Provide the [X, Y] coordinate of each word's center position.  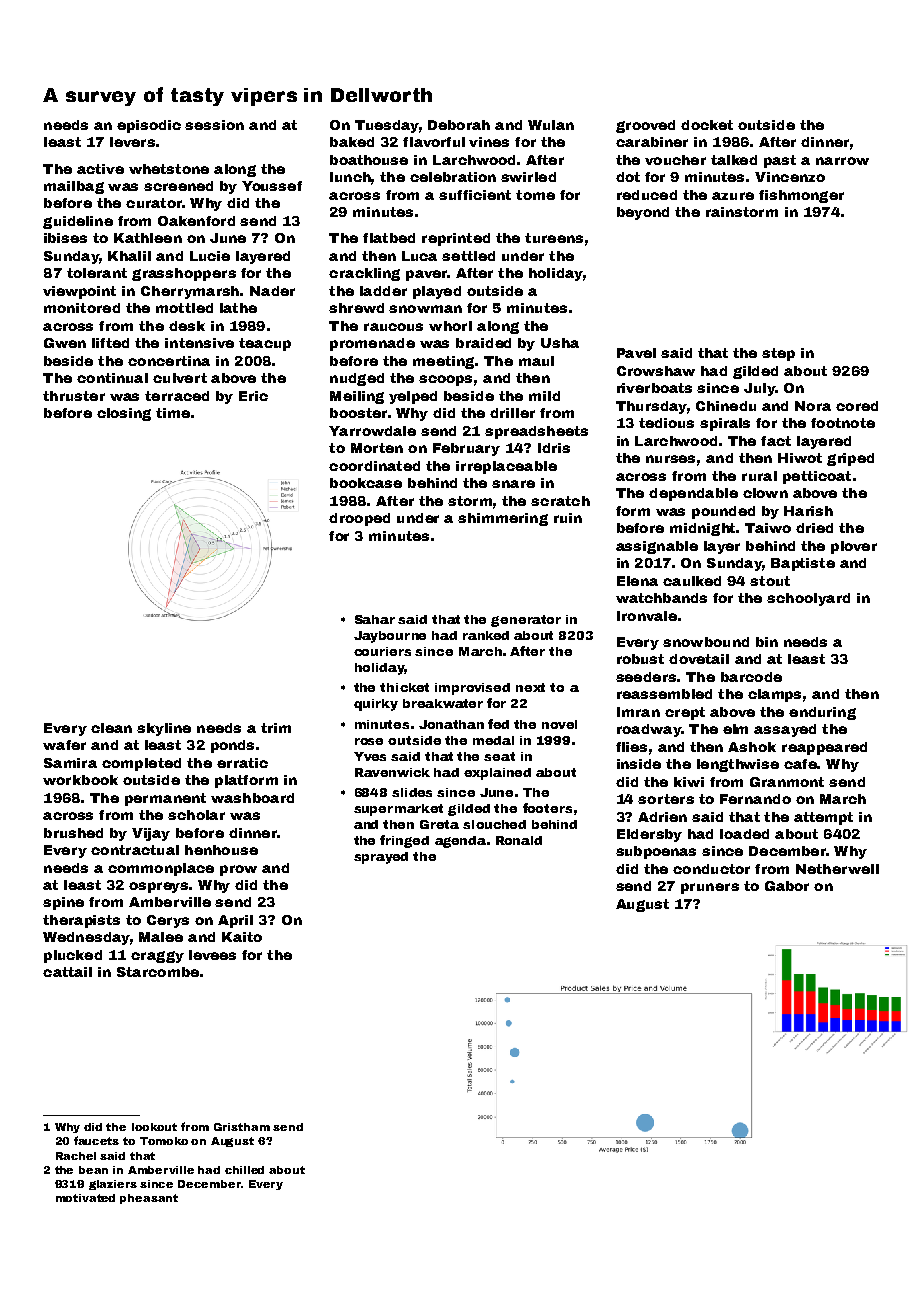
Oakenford [196, 221]
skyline [164, 729]
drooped [359, 519]
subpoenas [656, 852]
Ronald [519, 840]
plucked [73, 956]
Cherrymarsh [190, 292]
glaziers [113, 1185]
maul [536, 361]
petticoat [817, 477]
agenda [460, 842]
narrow [842, 161]
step [778, 354]
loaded [744, 834]
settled [468, 256]
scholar [196, 815]
